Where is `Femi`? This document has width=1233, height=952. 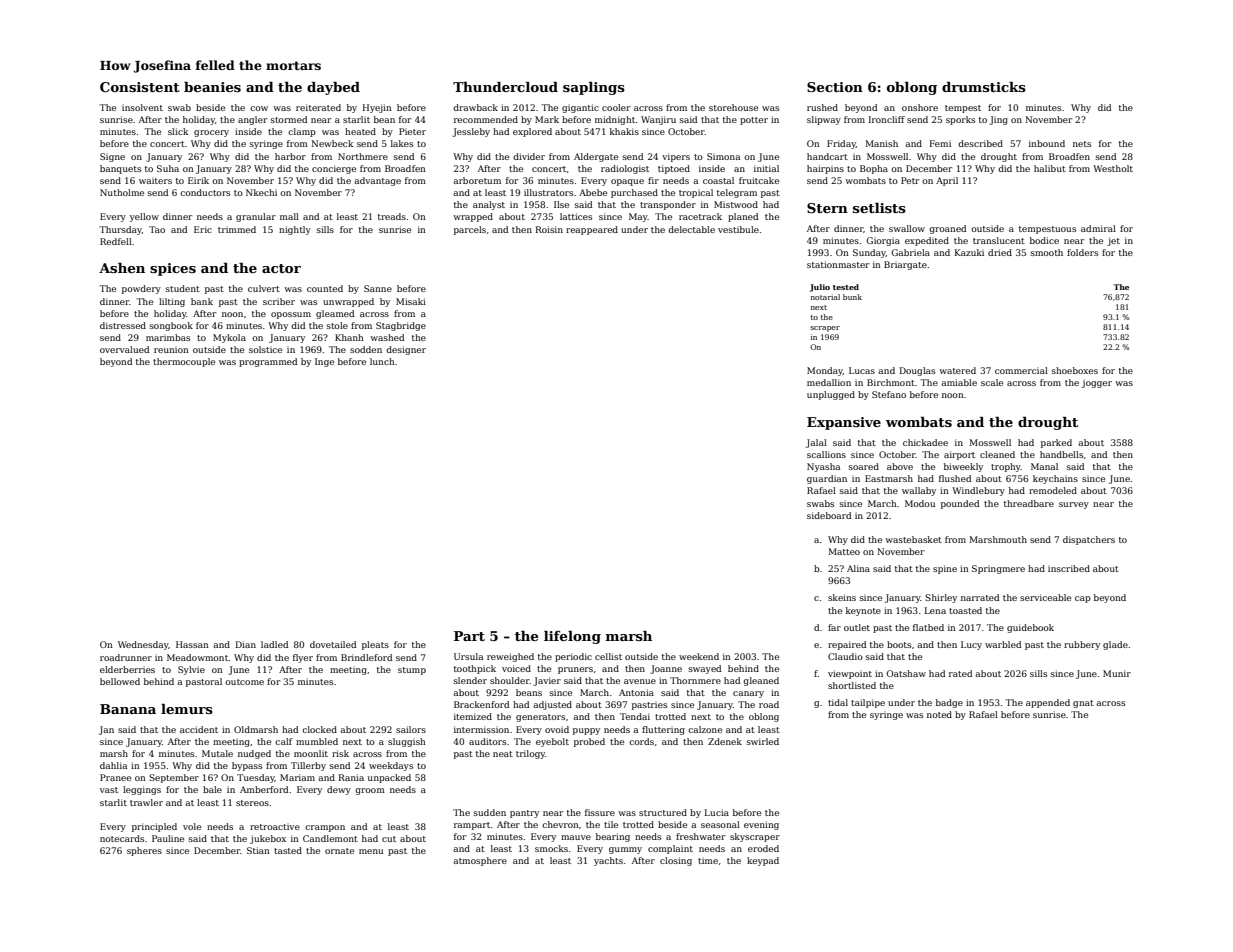
Femi is located at coordinates (940, 143).
